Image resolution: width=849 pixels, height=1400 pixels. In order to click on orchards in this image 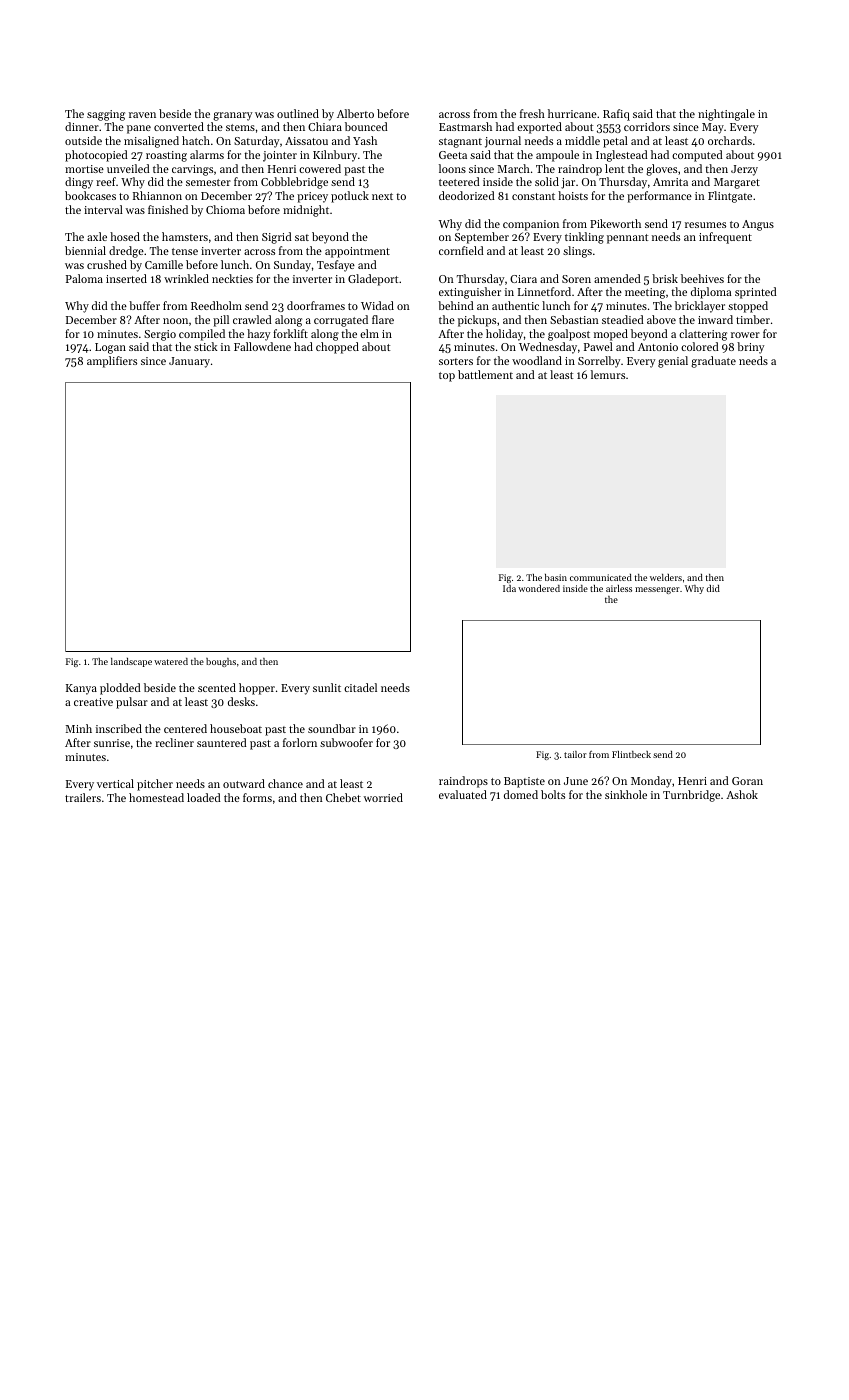, I will do `click(730, 140)`.
